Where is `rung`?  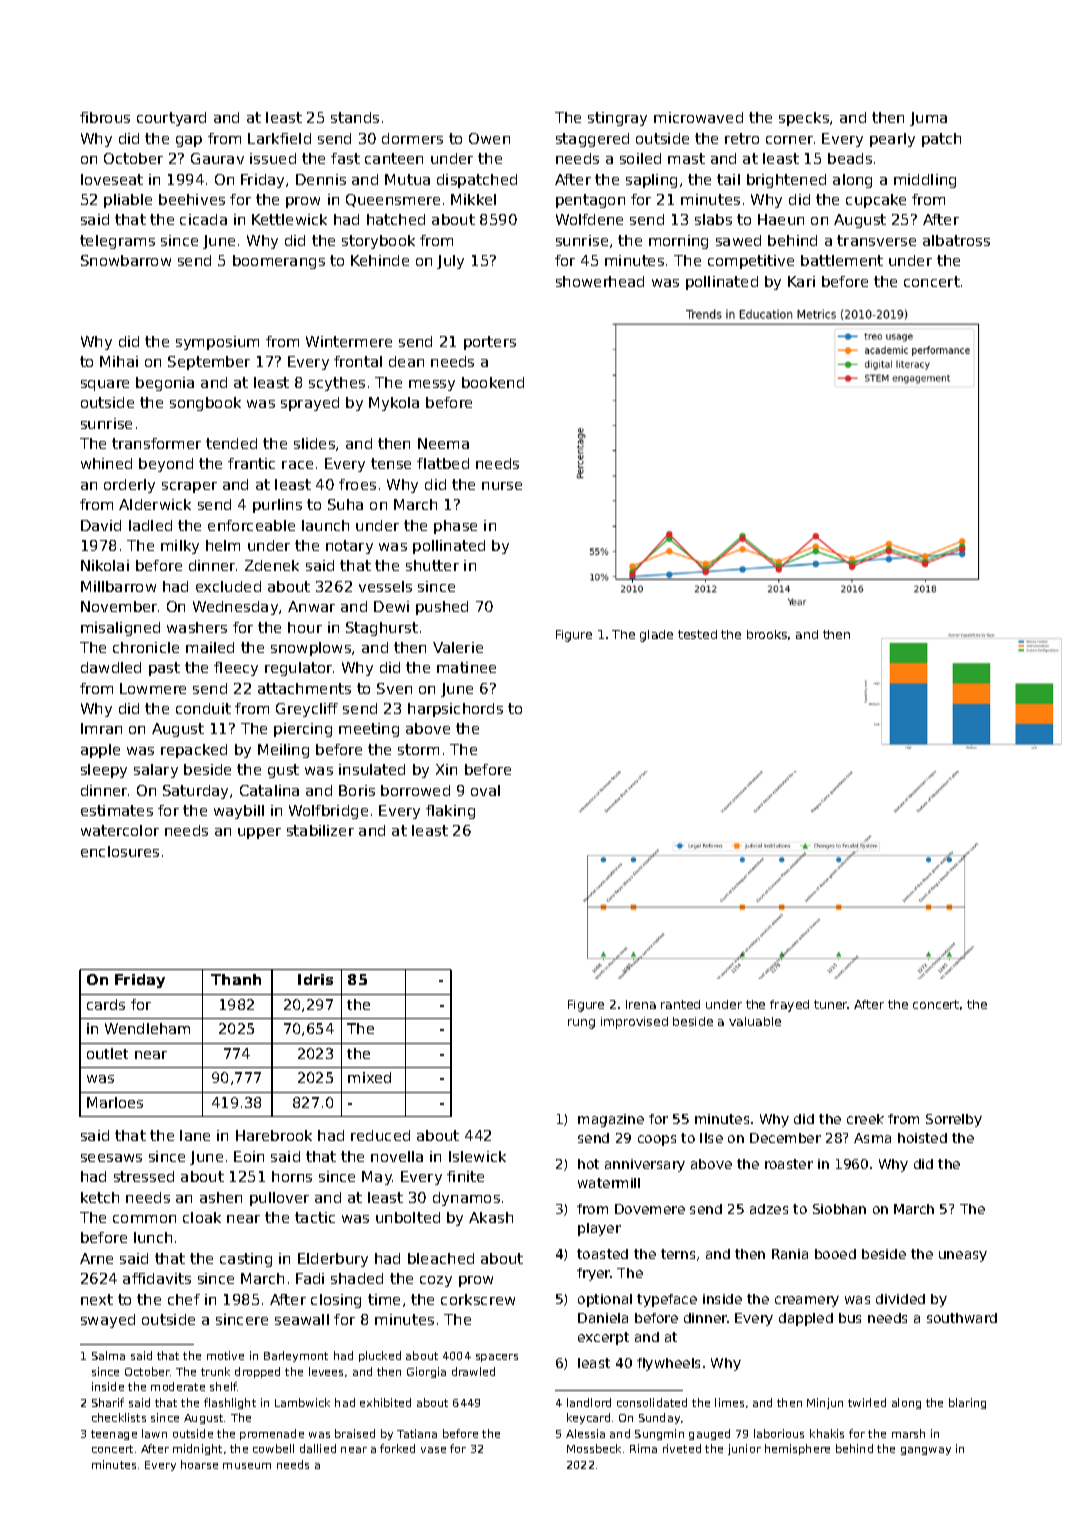 rung is located at coordinates (581, 1024).
